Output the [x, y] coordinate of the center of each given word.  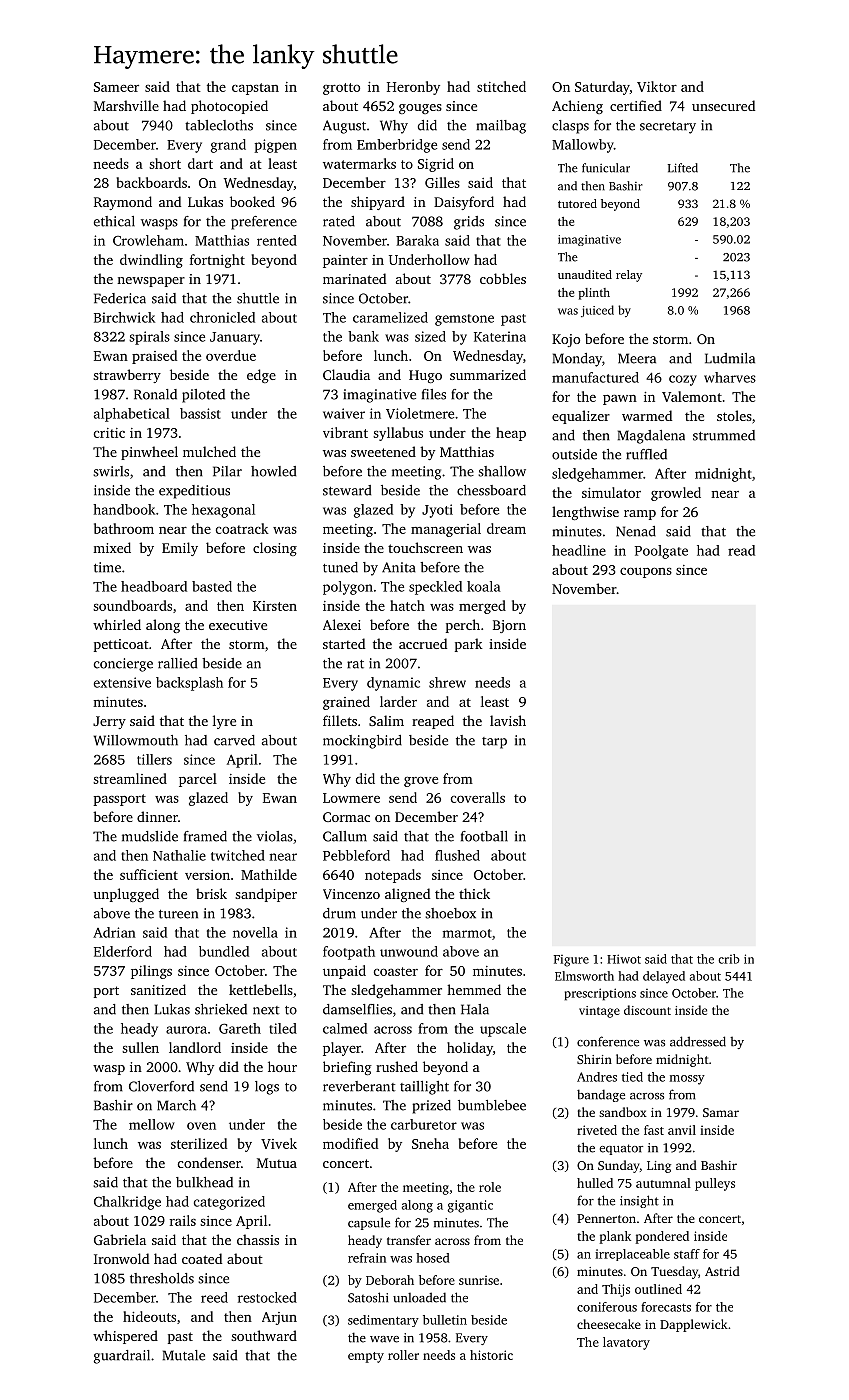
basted [212, 586]
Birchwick [124, 317]
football [484, 836]
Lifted [683, 168]
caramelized [390, 317]
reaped [433, 722]
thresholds [162, 1278]
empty [366, 1357]
